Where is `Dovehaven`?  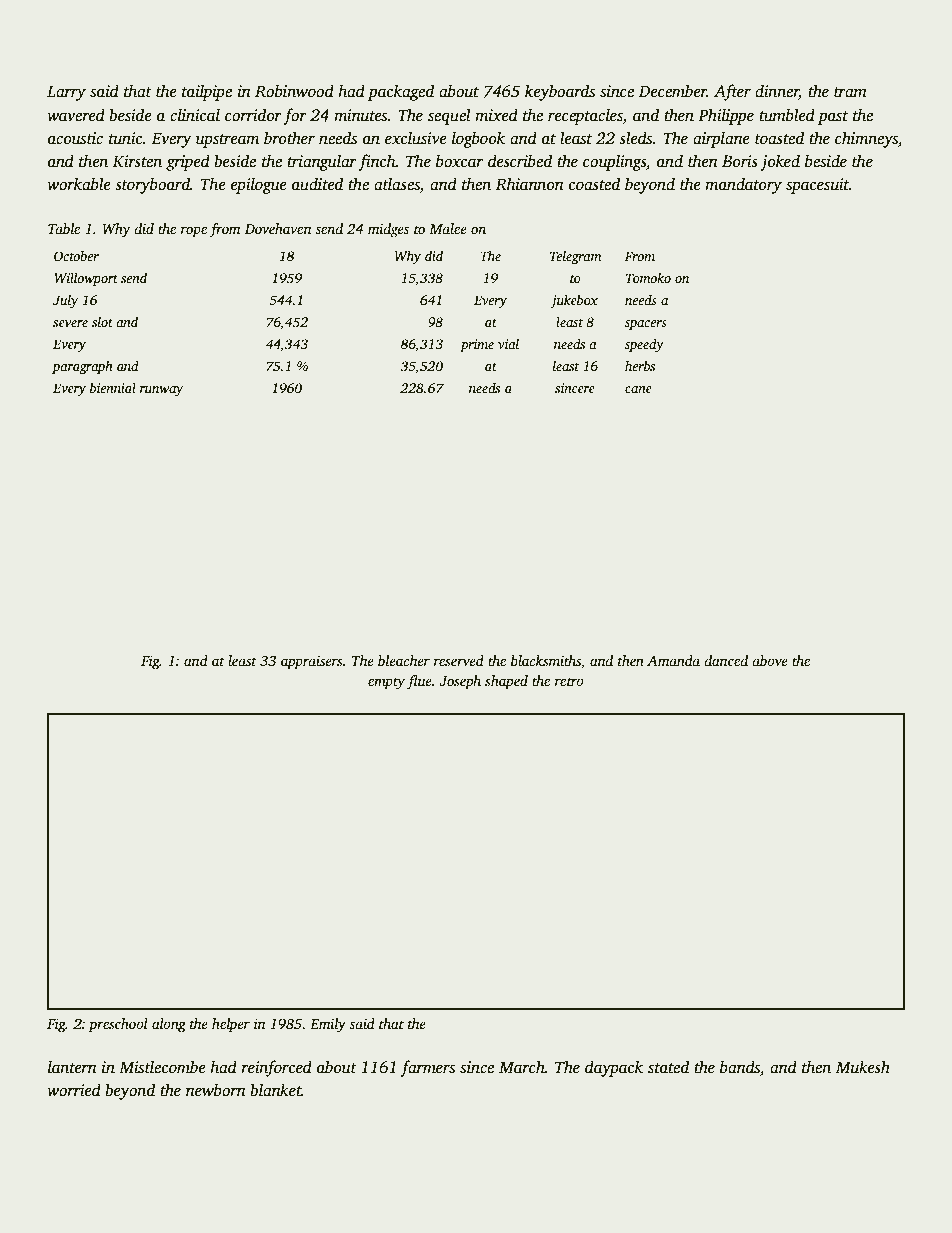 Dovehaven is located at coordinates (278, 228).
